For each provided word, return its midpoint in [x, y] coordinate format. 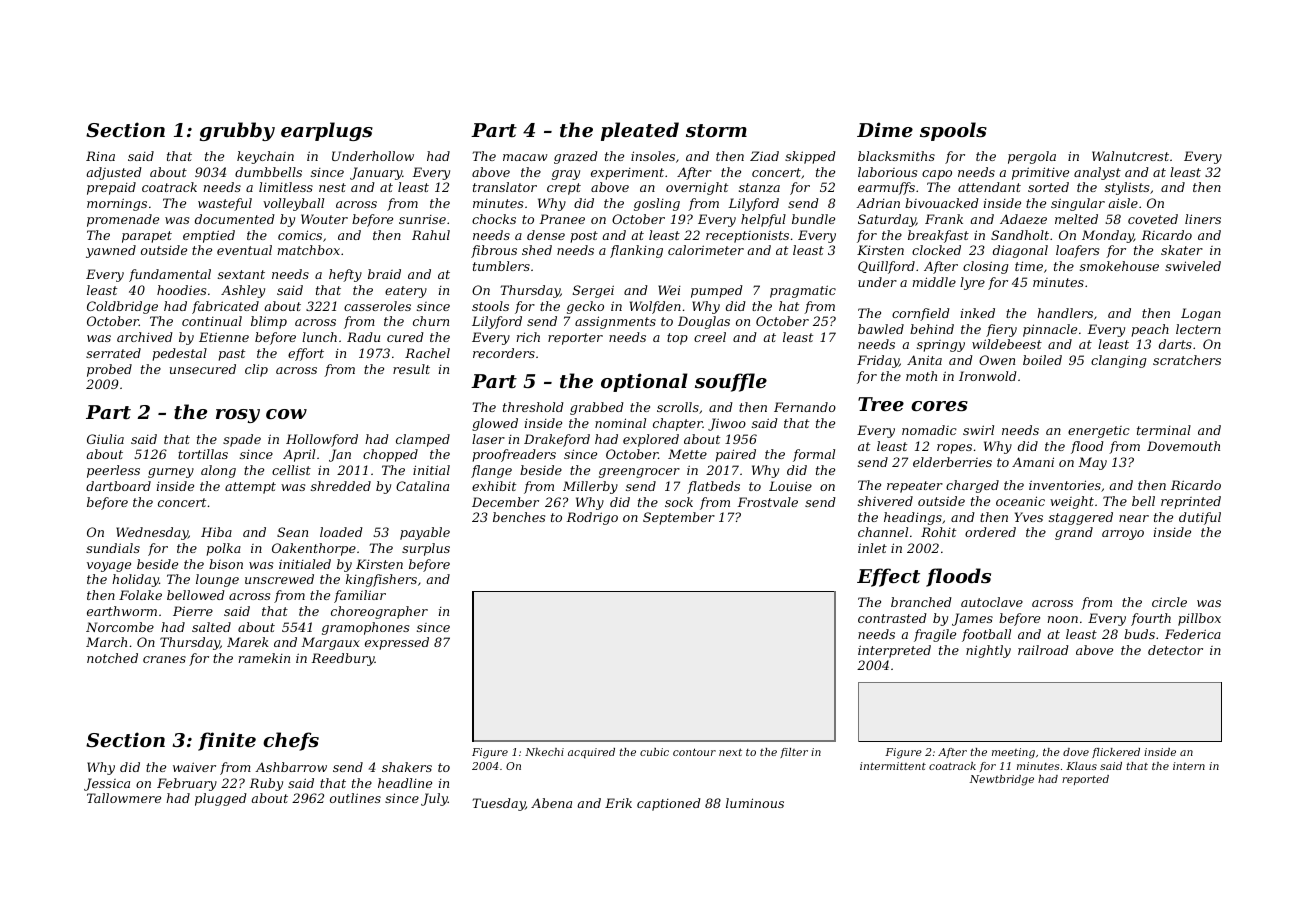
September [679, 518]
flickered [1116, 753]
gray [566, 175]
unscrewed [279, 579]
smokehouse [1119, 266]
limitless [286, 187]
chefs [291, 741]
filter [794, 753]
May [1092, 463]
